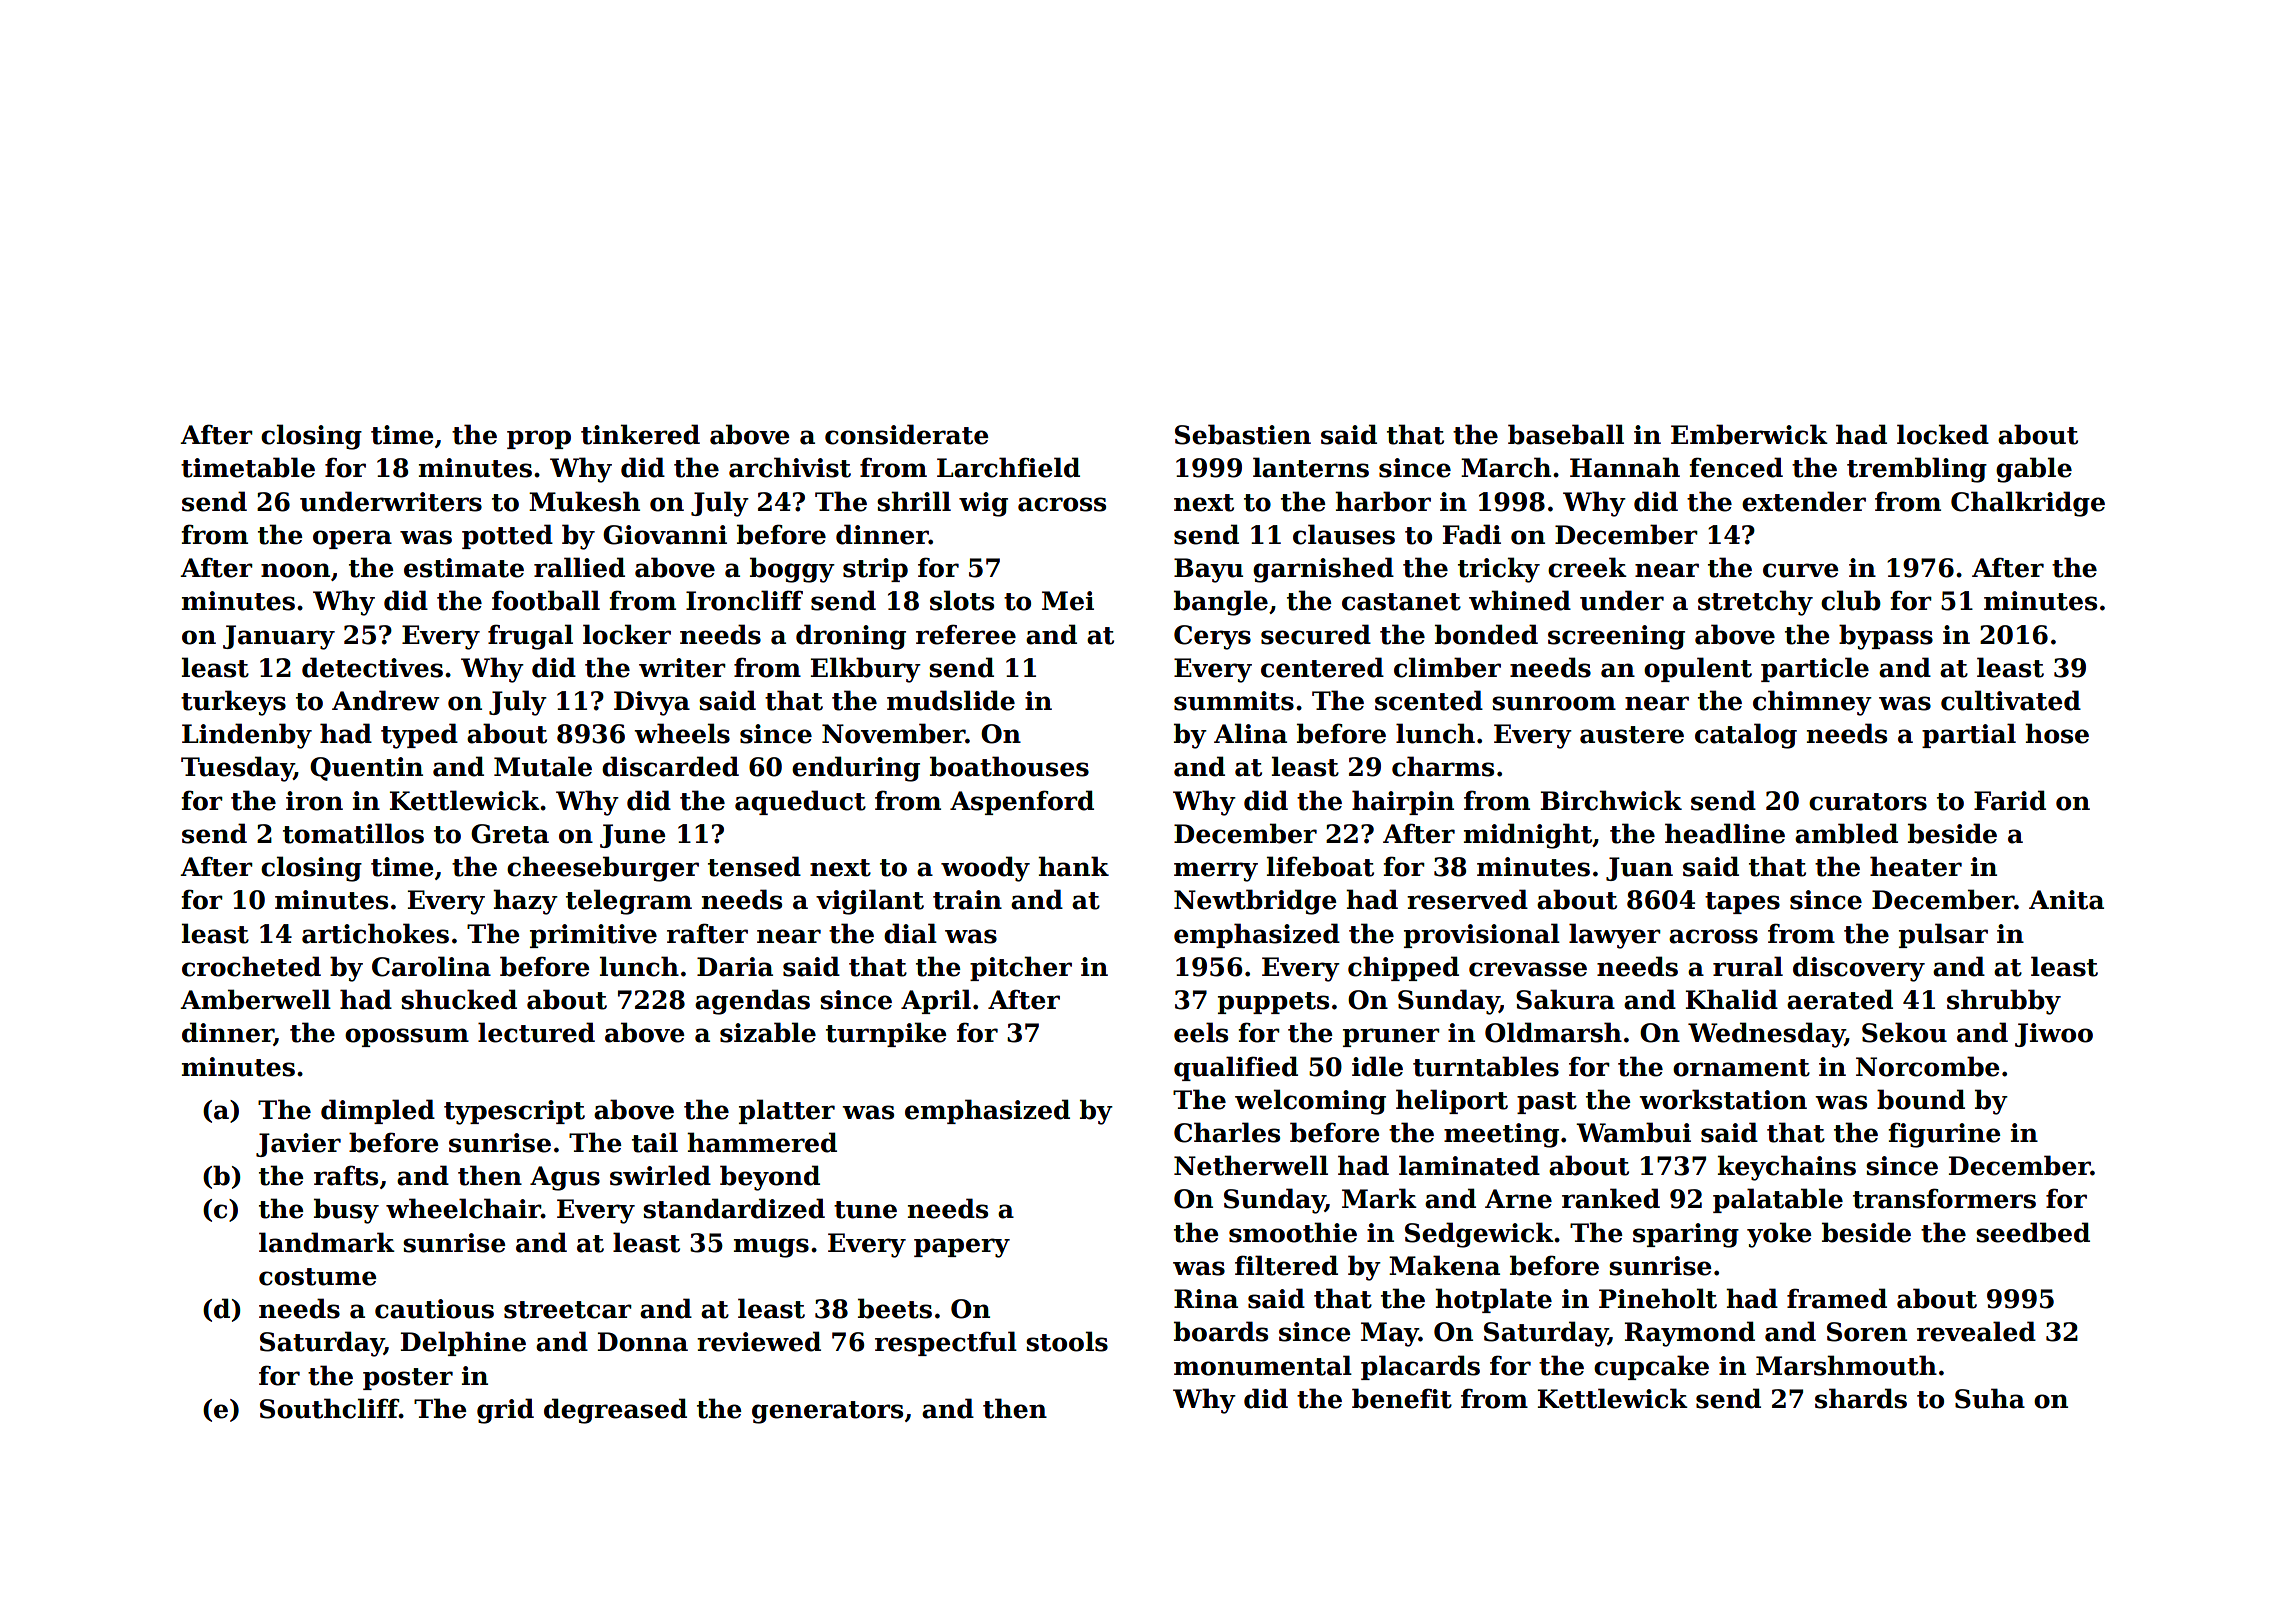 Image resolution: width=2292 pixels, height=1620 pixels. What do you see at coordinates (1263, 1365) in the screenshot?
I see `monumental` at bounding box center [1263, 1365].
